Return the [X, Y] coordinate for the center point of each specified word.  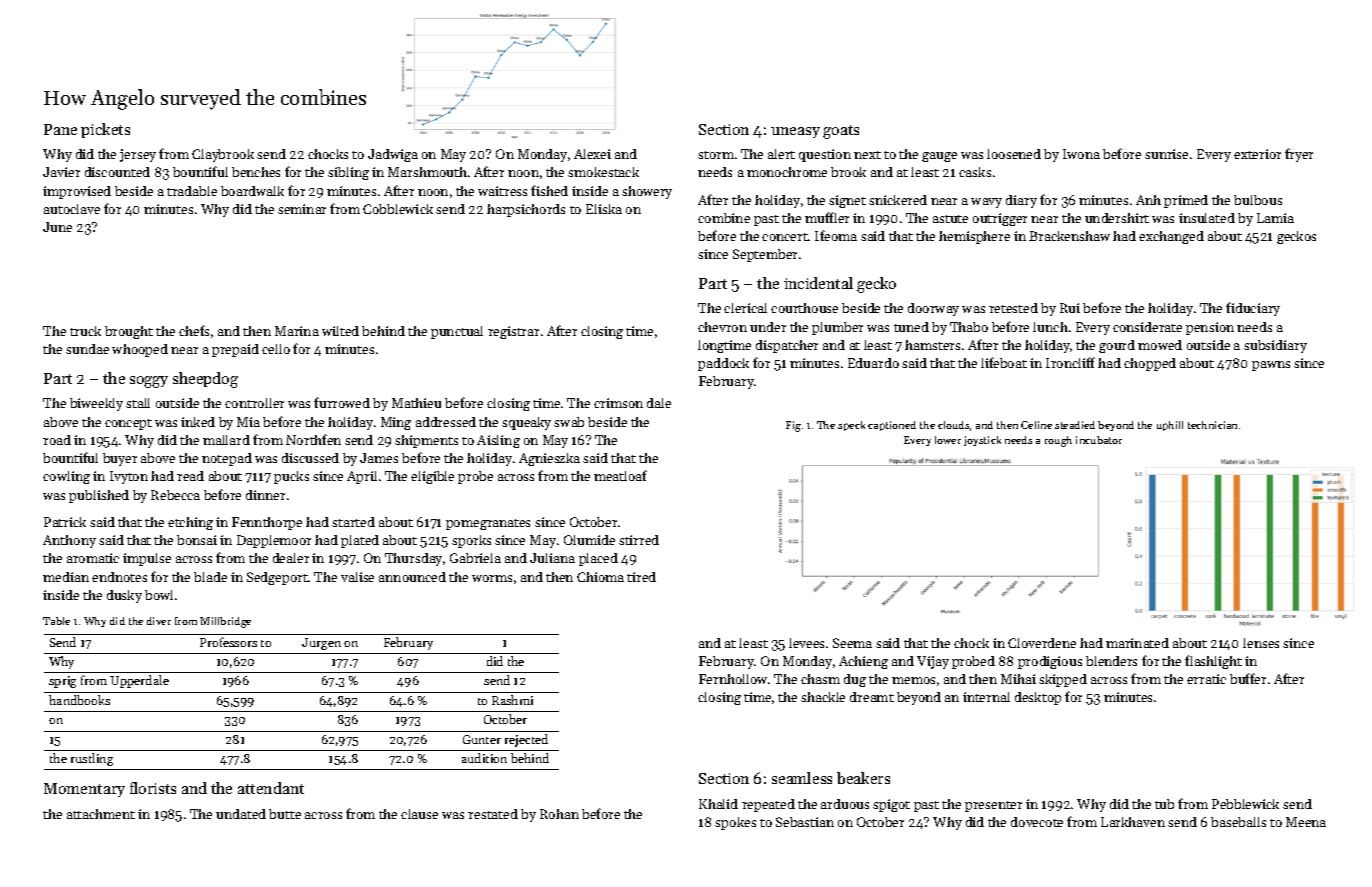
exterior [1257, 154]
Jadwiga [393, 155]
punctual [457, 332]
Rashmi [512, 700]
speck [851, 426]
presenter [993, 806]
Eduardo [873, 363]
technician [1212, 425]
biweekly [96, 404]
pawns [1271, 366]
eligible [432, 477]
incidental [818, 283]
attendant [271, 788]
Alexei [592, 154]
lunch [1050, 327]
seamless [802, 778]
